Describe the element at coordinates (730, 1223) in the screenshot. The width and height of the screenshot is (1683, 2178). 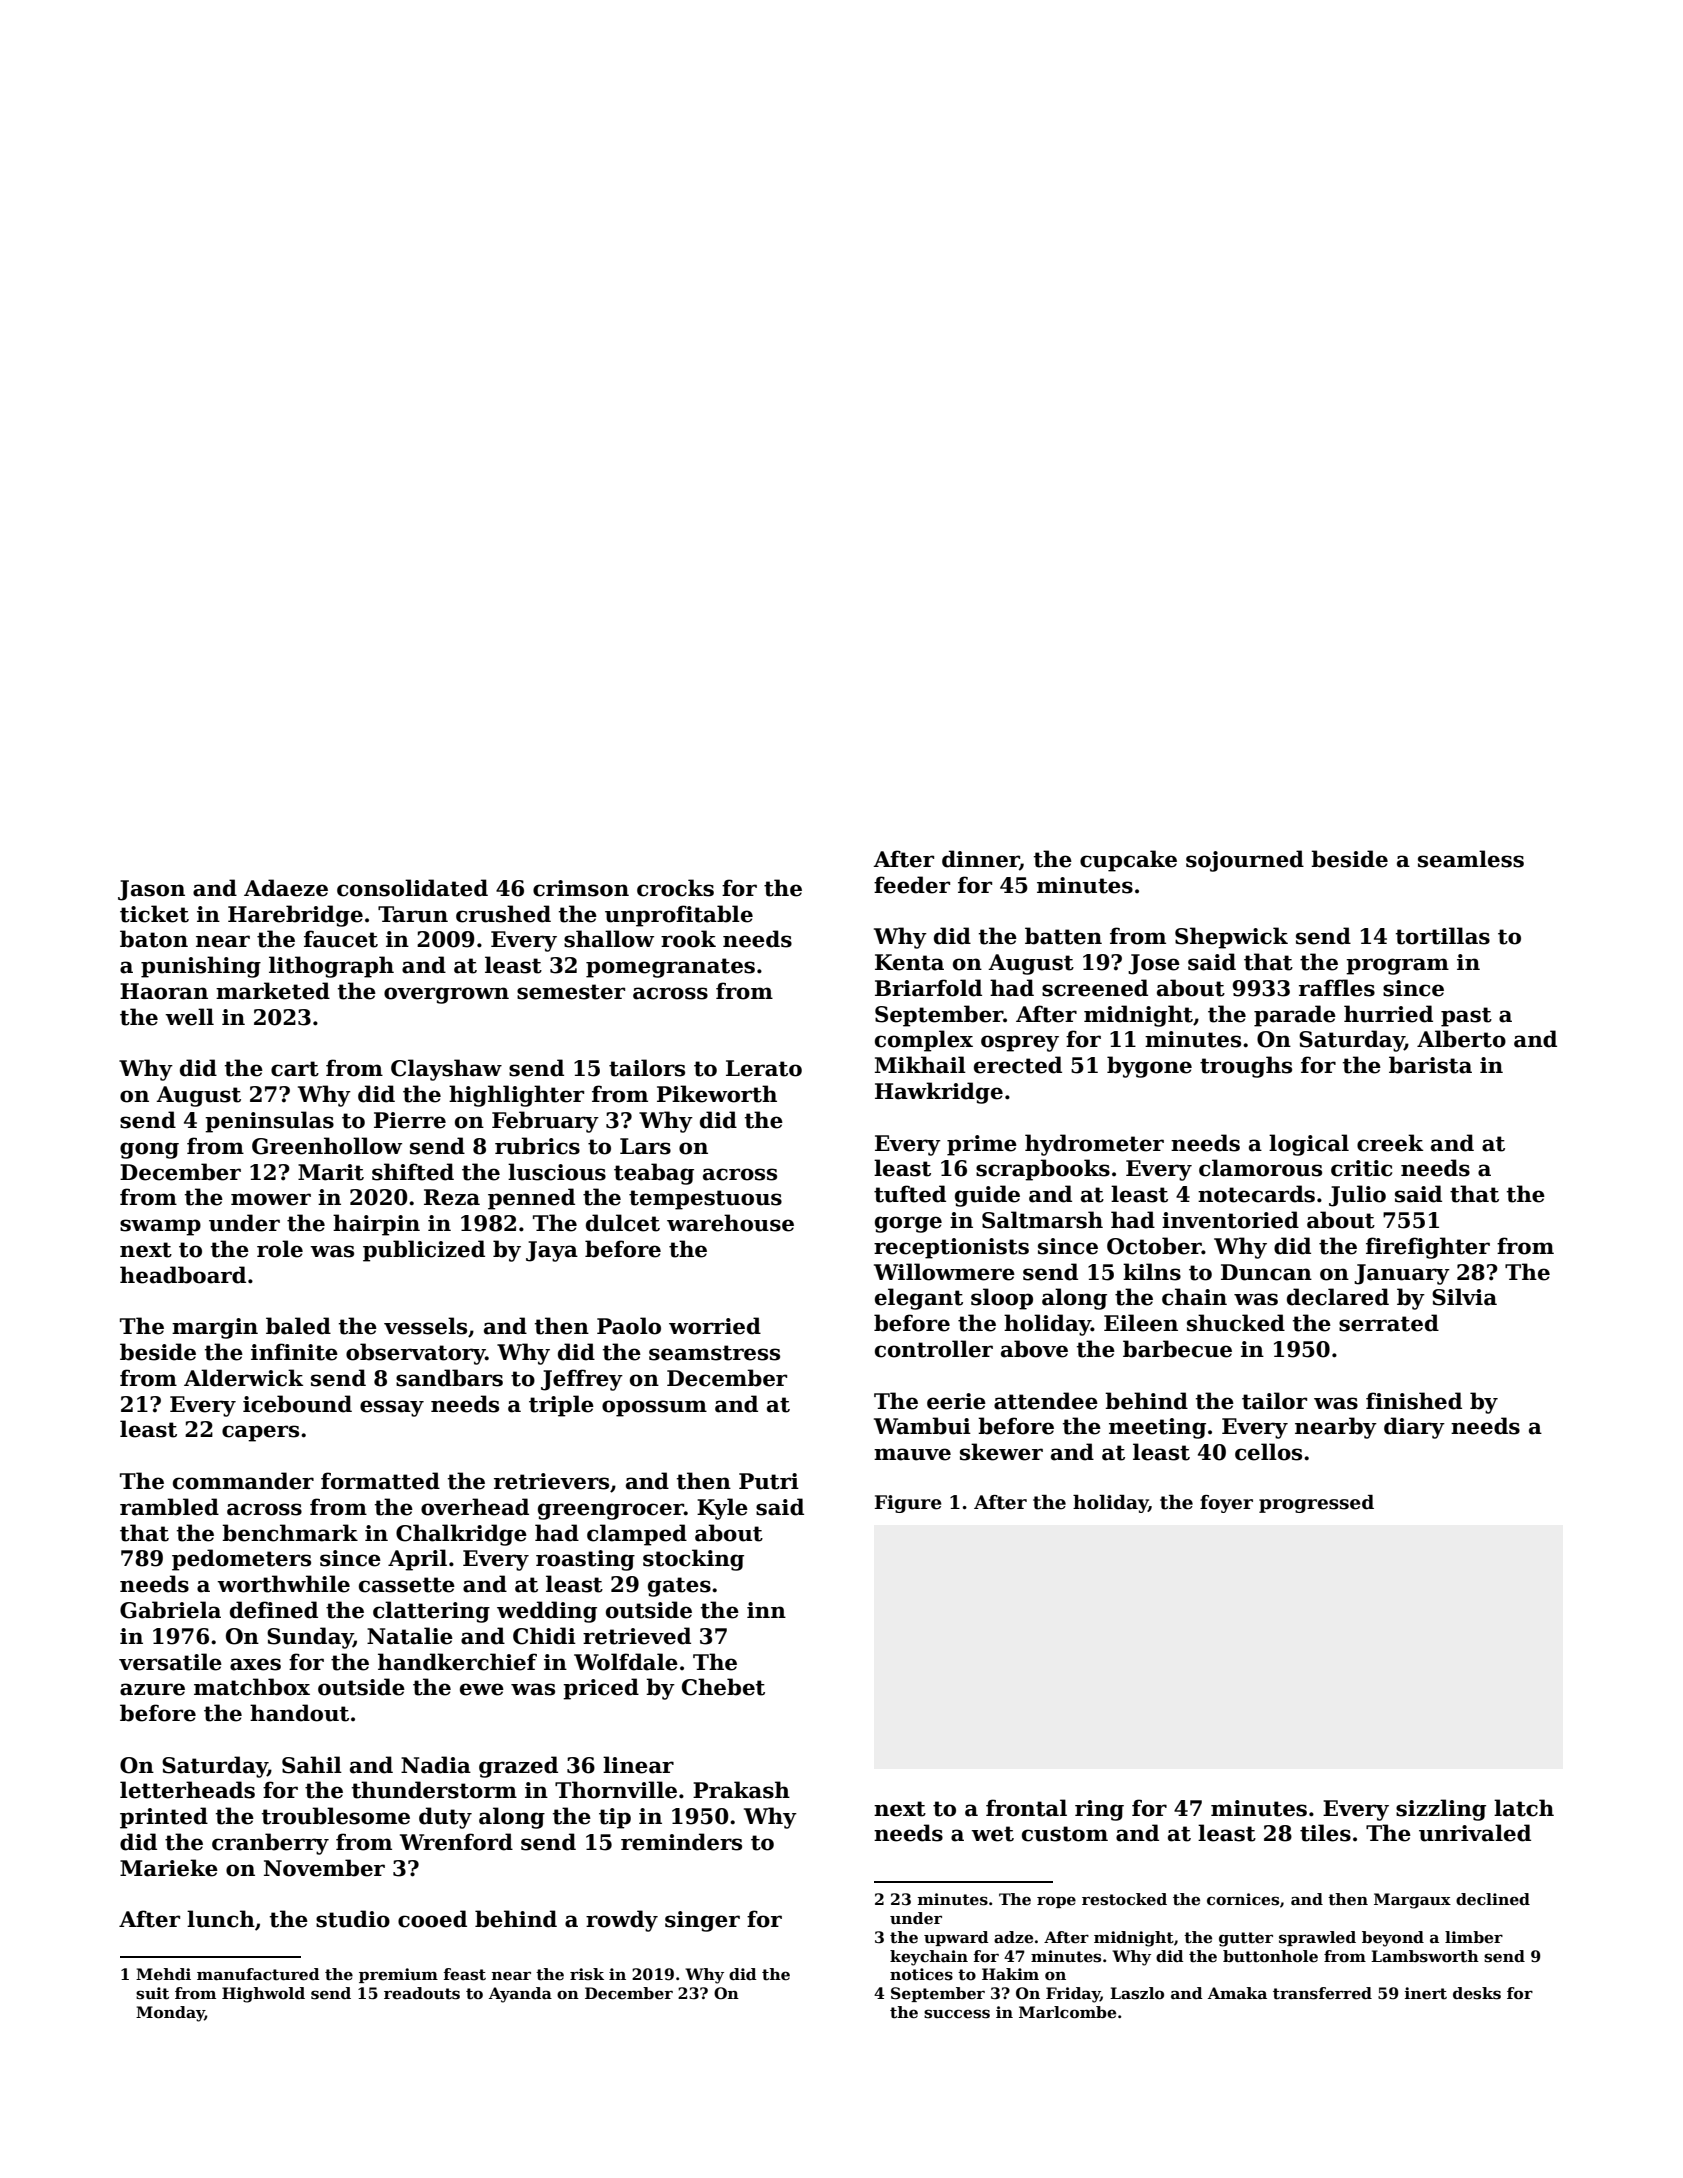
I see `warehouse` at that location.
